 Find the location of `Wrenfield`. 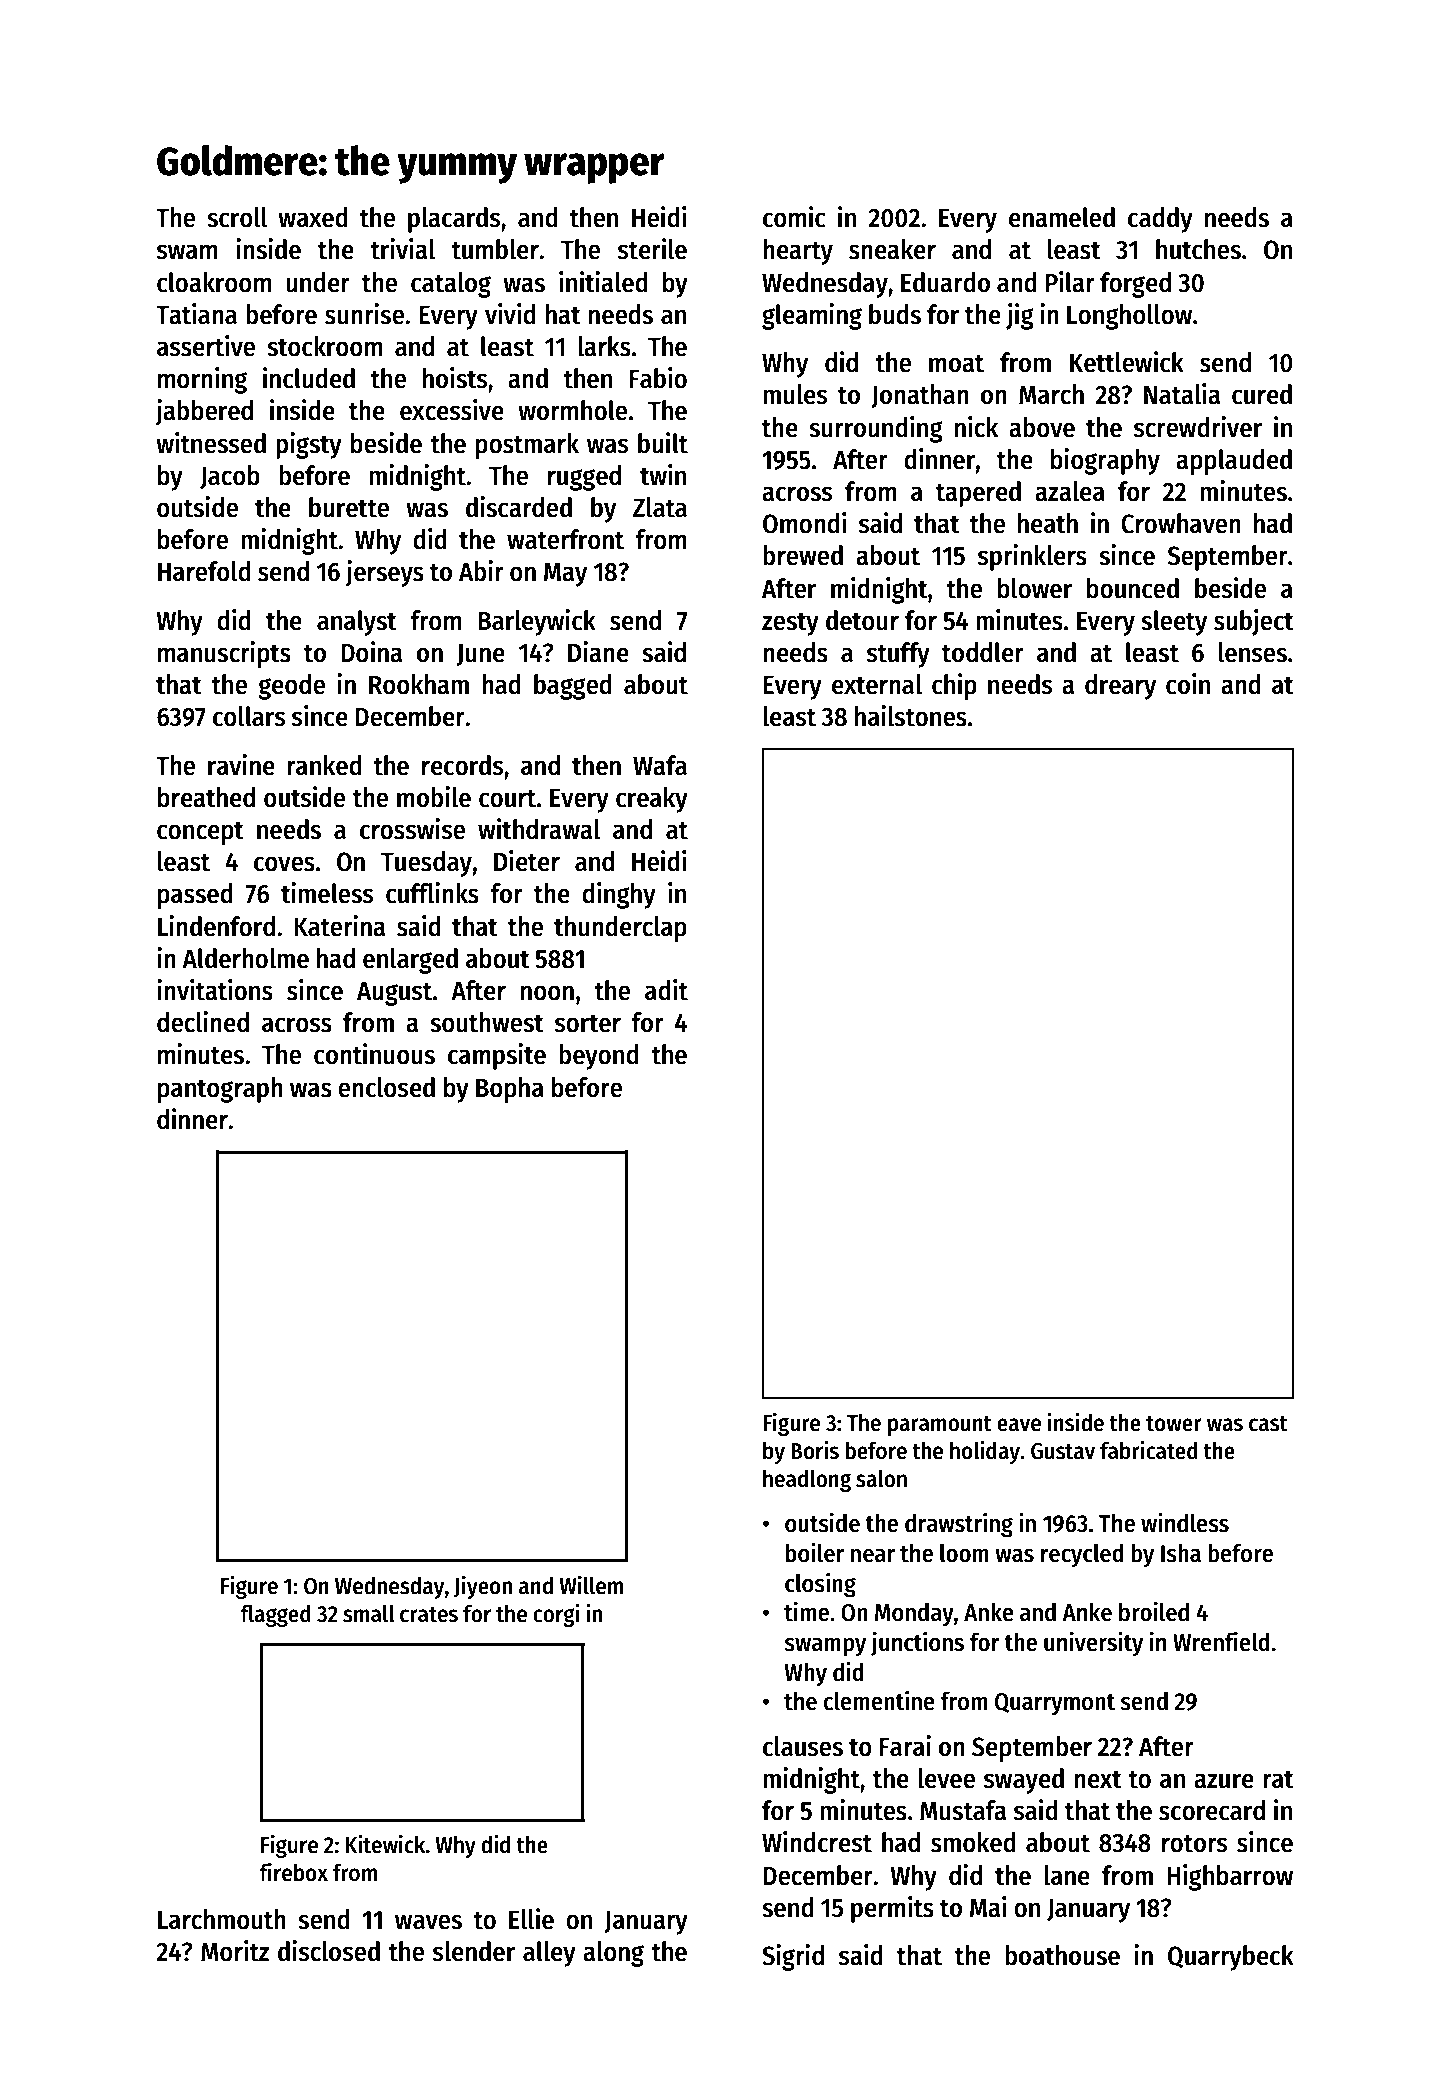

Wrenfield is located at coordinates (1221, 1641).
